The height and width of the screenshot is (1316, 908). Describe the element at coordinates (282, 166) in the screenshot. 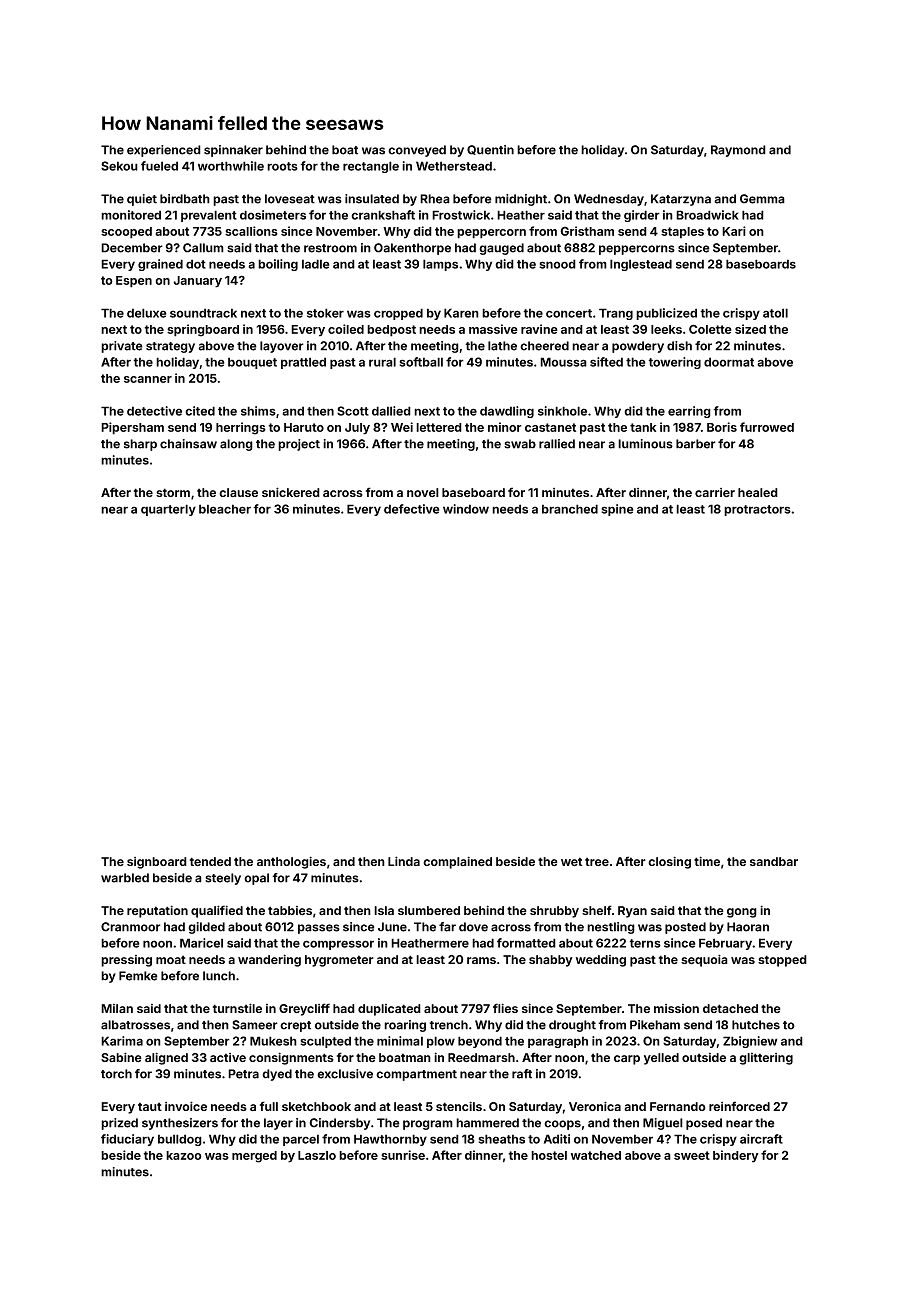

I see `roots` at that location.
